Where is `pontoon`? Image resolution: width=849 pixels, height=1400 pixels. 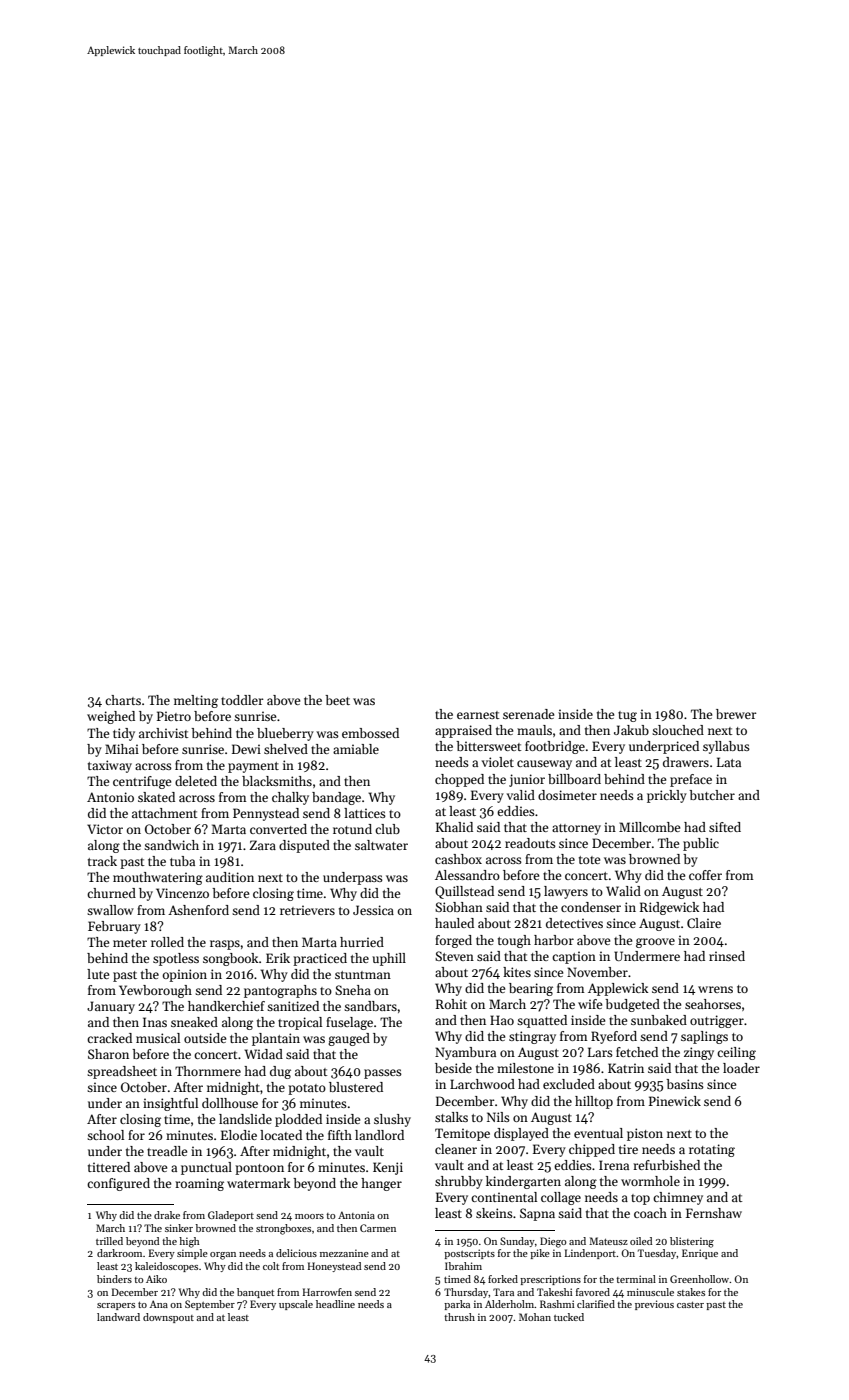 pontoon is located at coordinates (259, 1169).
